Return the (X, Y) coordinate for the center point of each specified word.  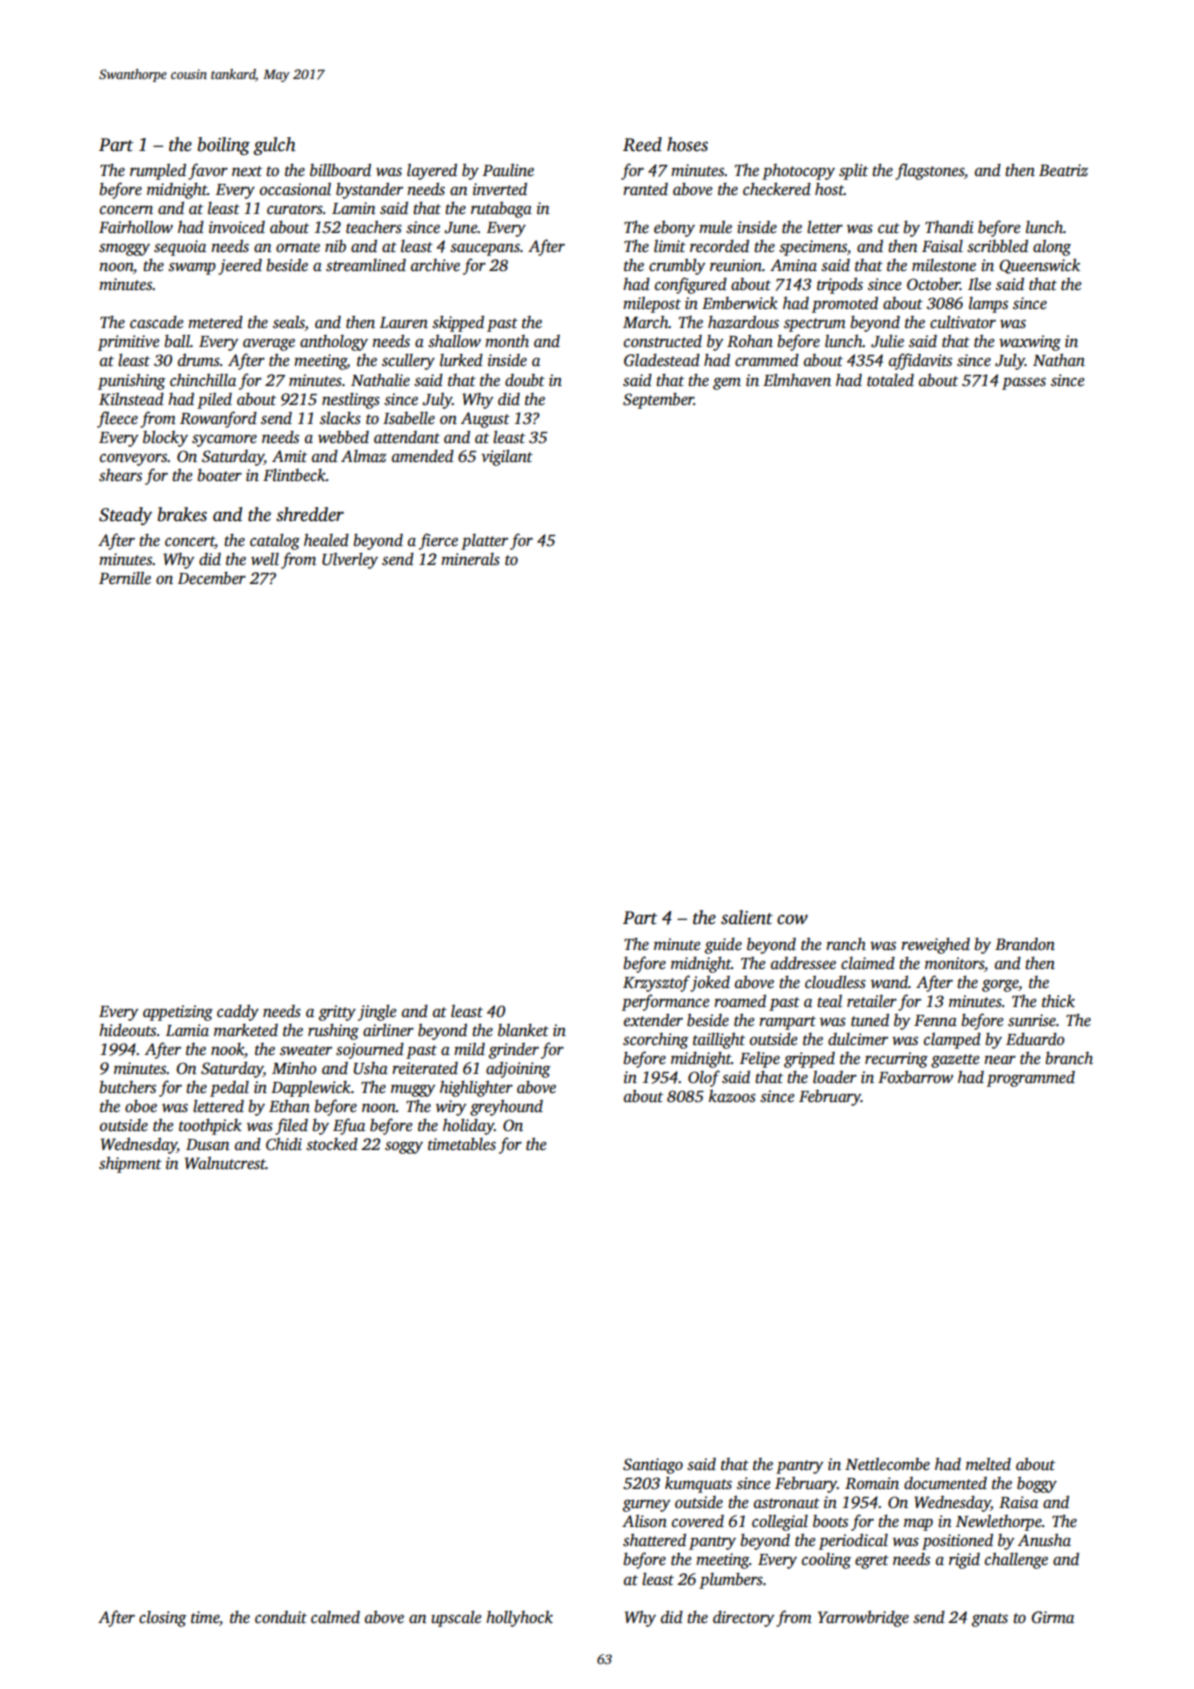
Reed (642, 144)
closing (163, 1619)
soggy (404, 1147)
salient (747, 917)
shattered (654, 1540)
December (212, 578)
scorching (656, 1041)
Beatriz (1063, 170)
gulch (274, 146)
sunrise (1032, 1020)
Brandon (1025, 944)
